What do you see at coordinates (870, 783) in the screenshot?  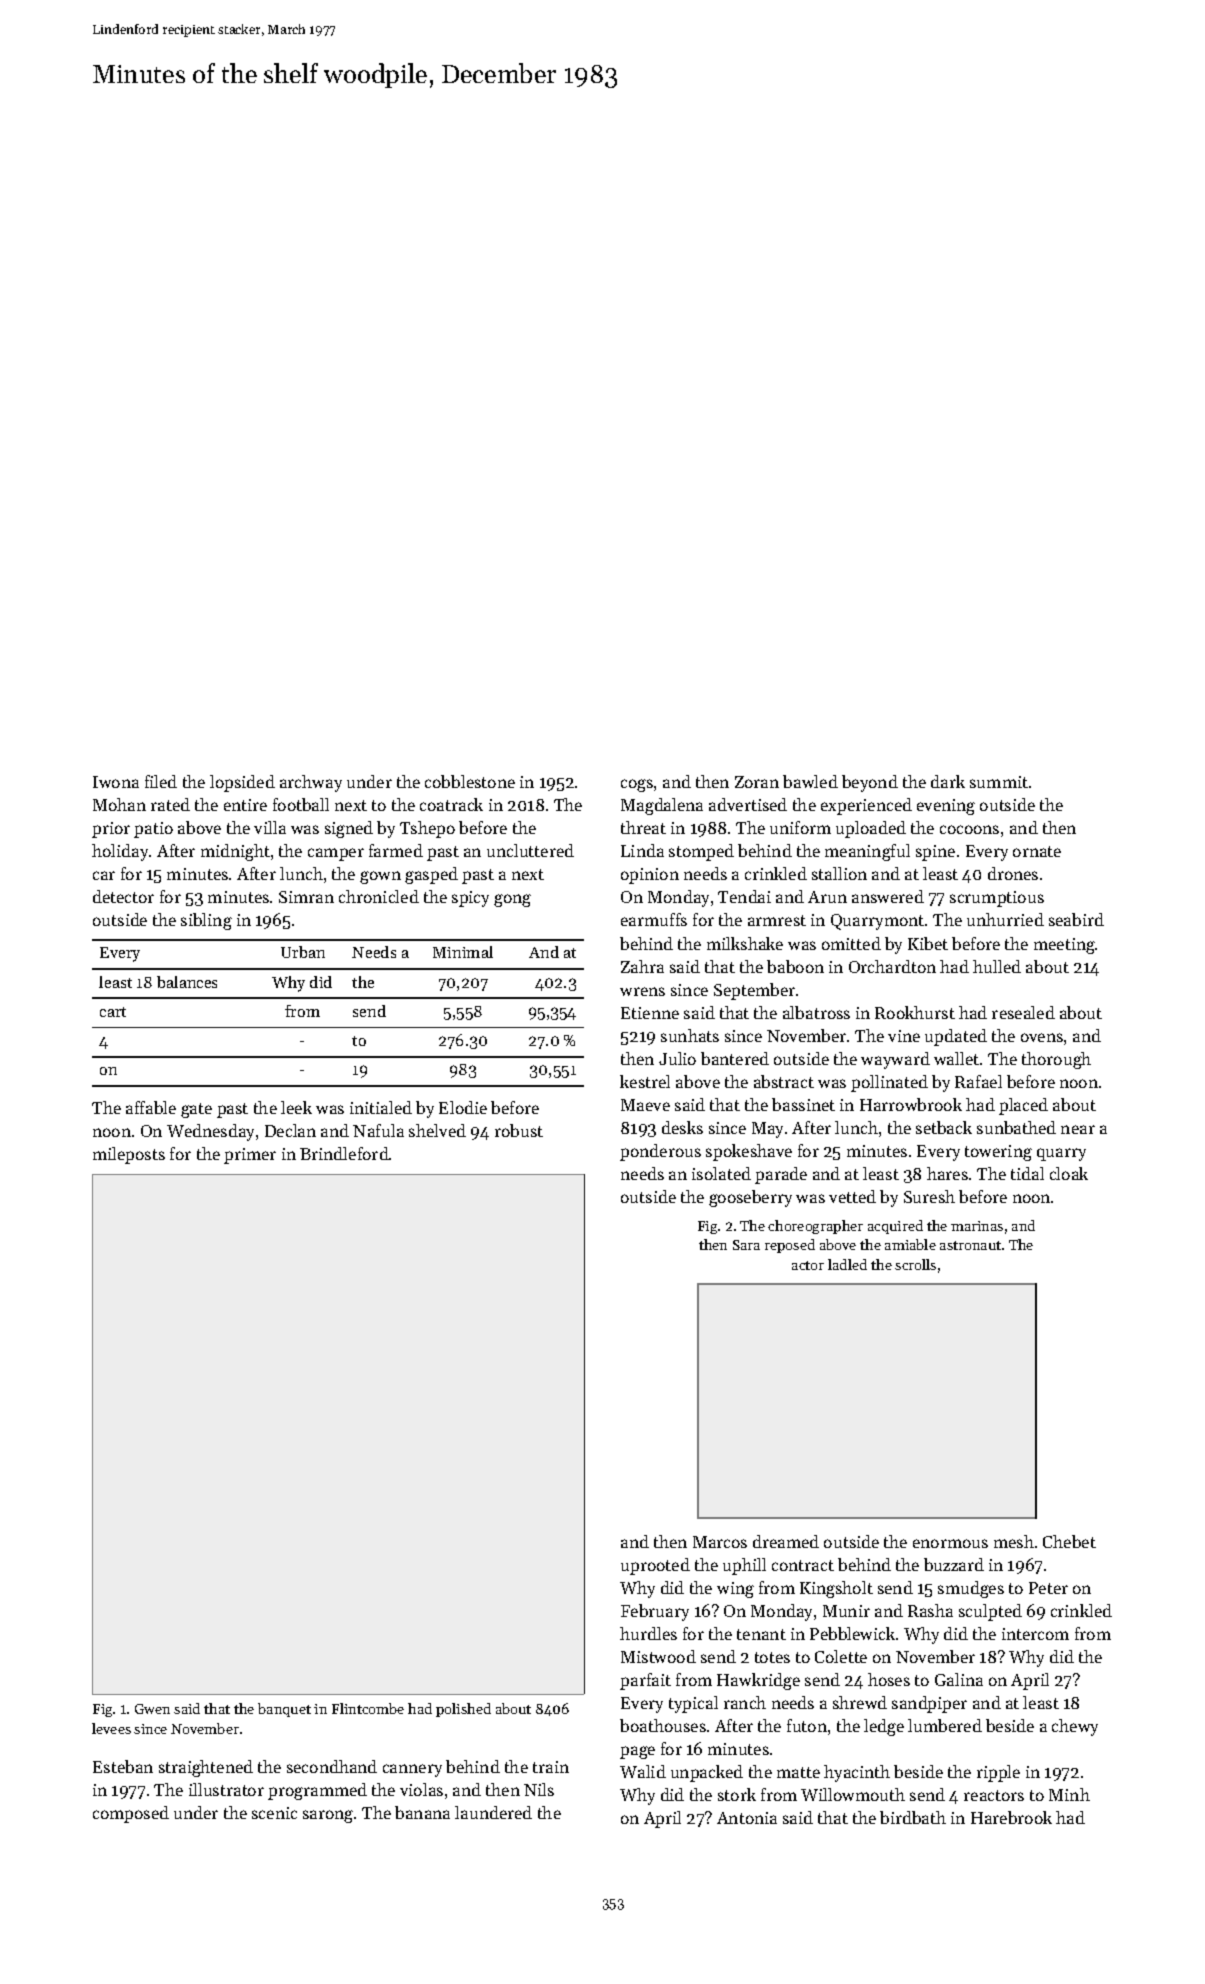 I see `beyond` at bounding box center [870, 783].
